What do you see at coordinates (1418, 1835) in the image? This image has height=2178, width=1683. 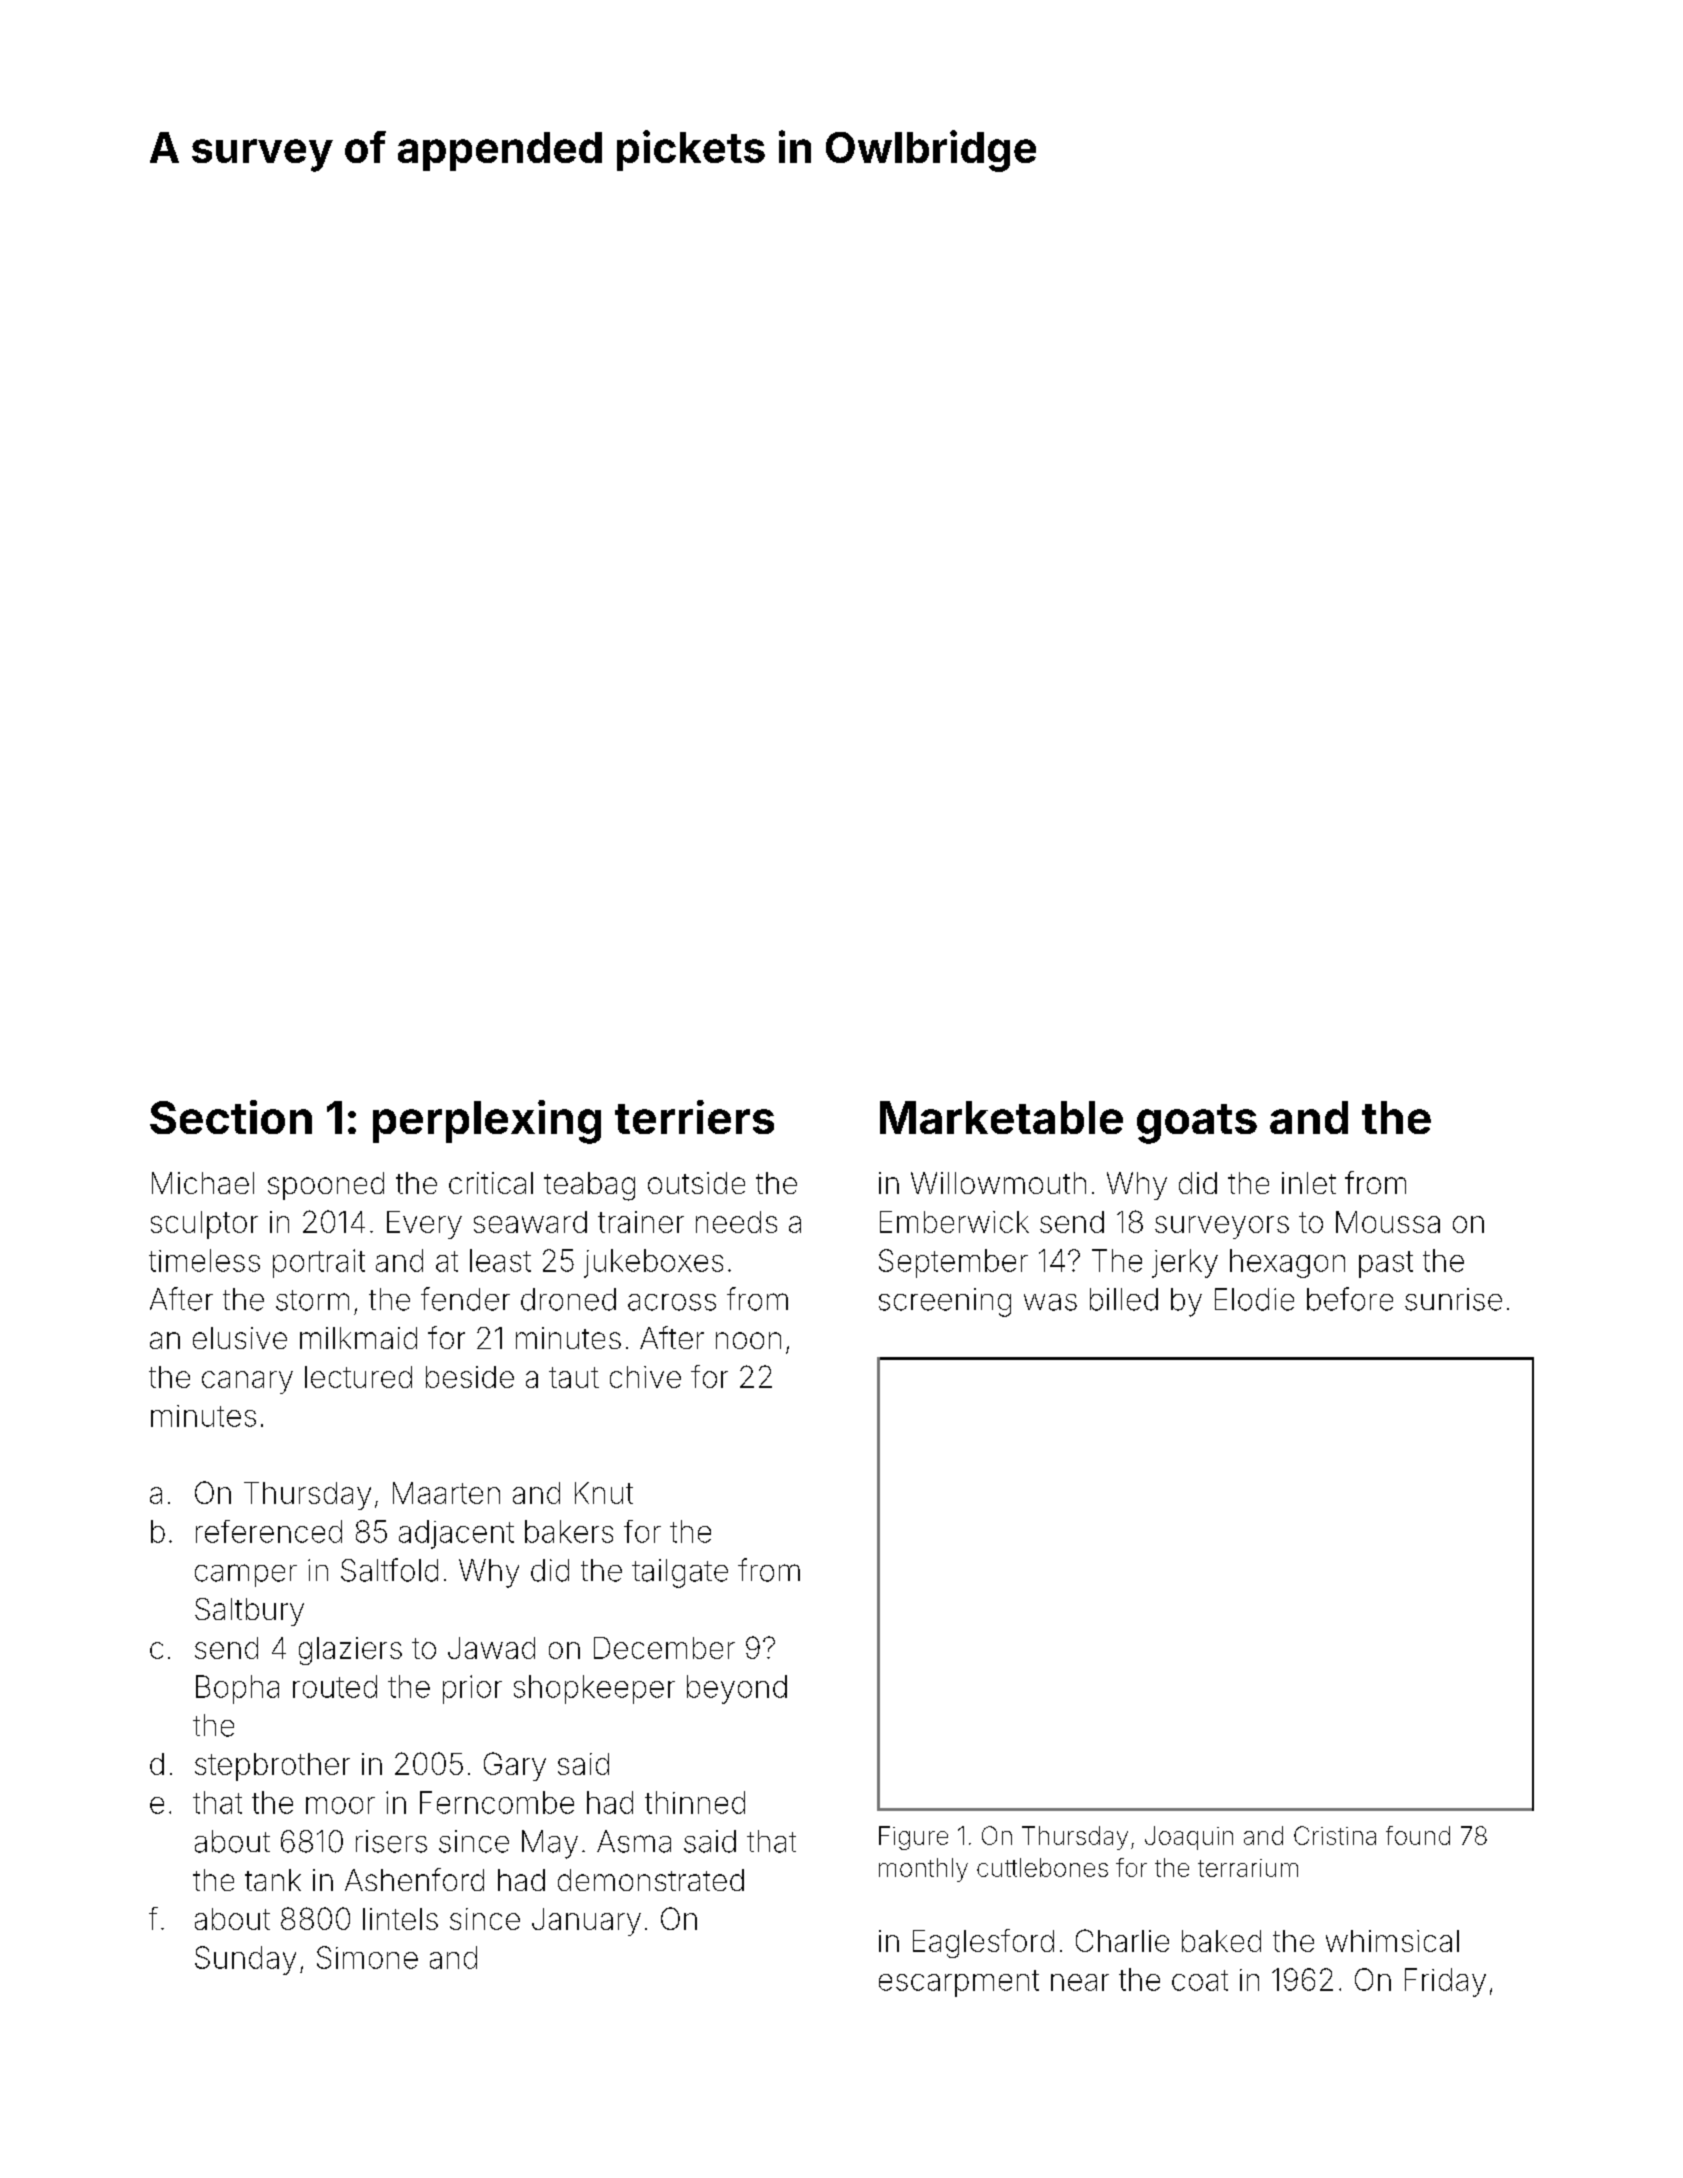 I see `found` at bounding box center [1418, 1835].
